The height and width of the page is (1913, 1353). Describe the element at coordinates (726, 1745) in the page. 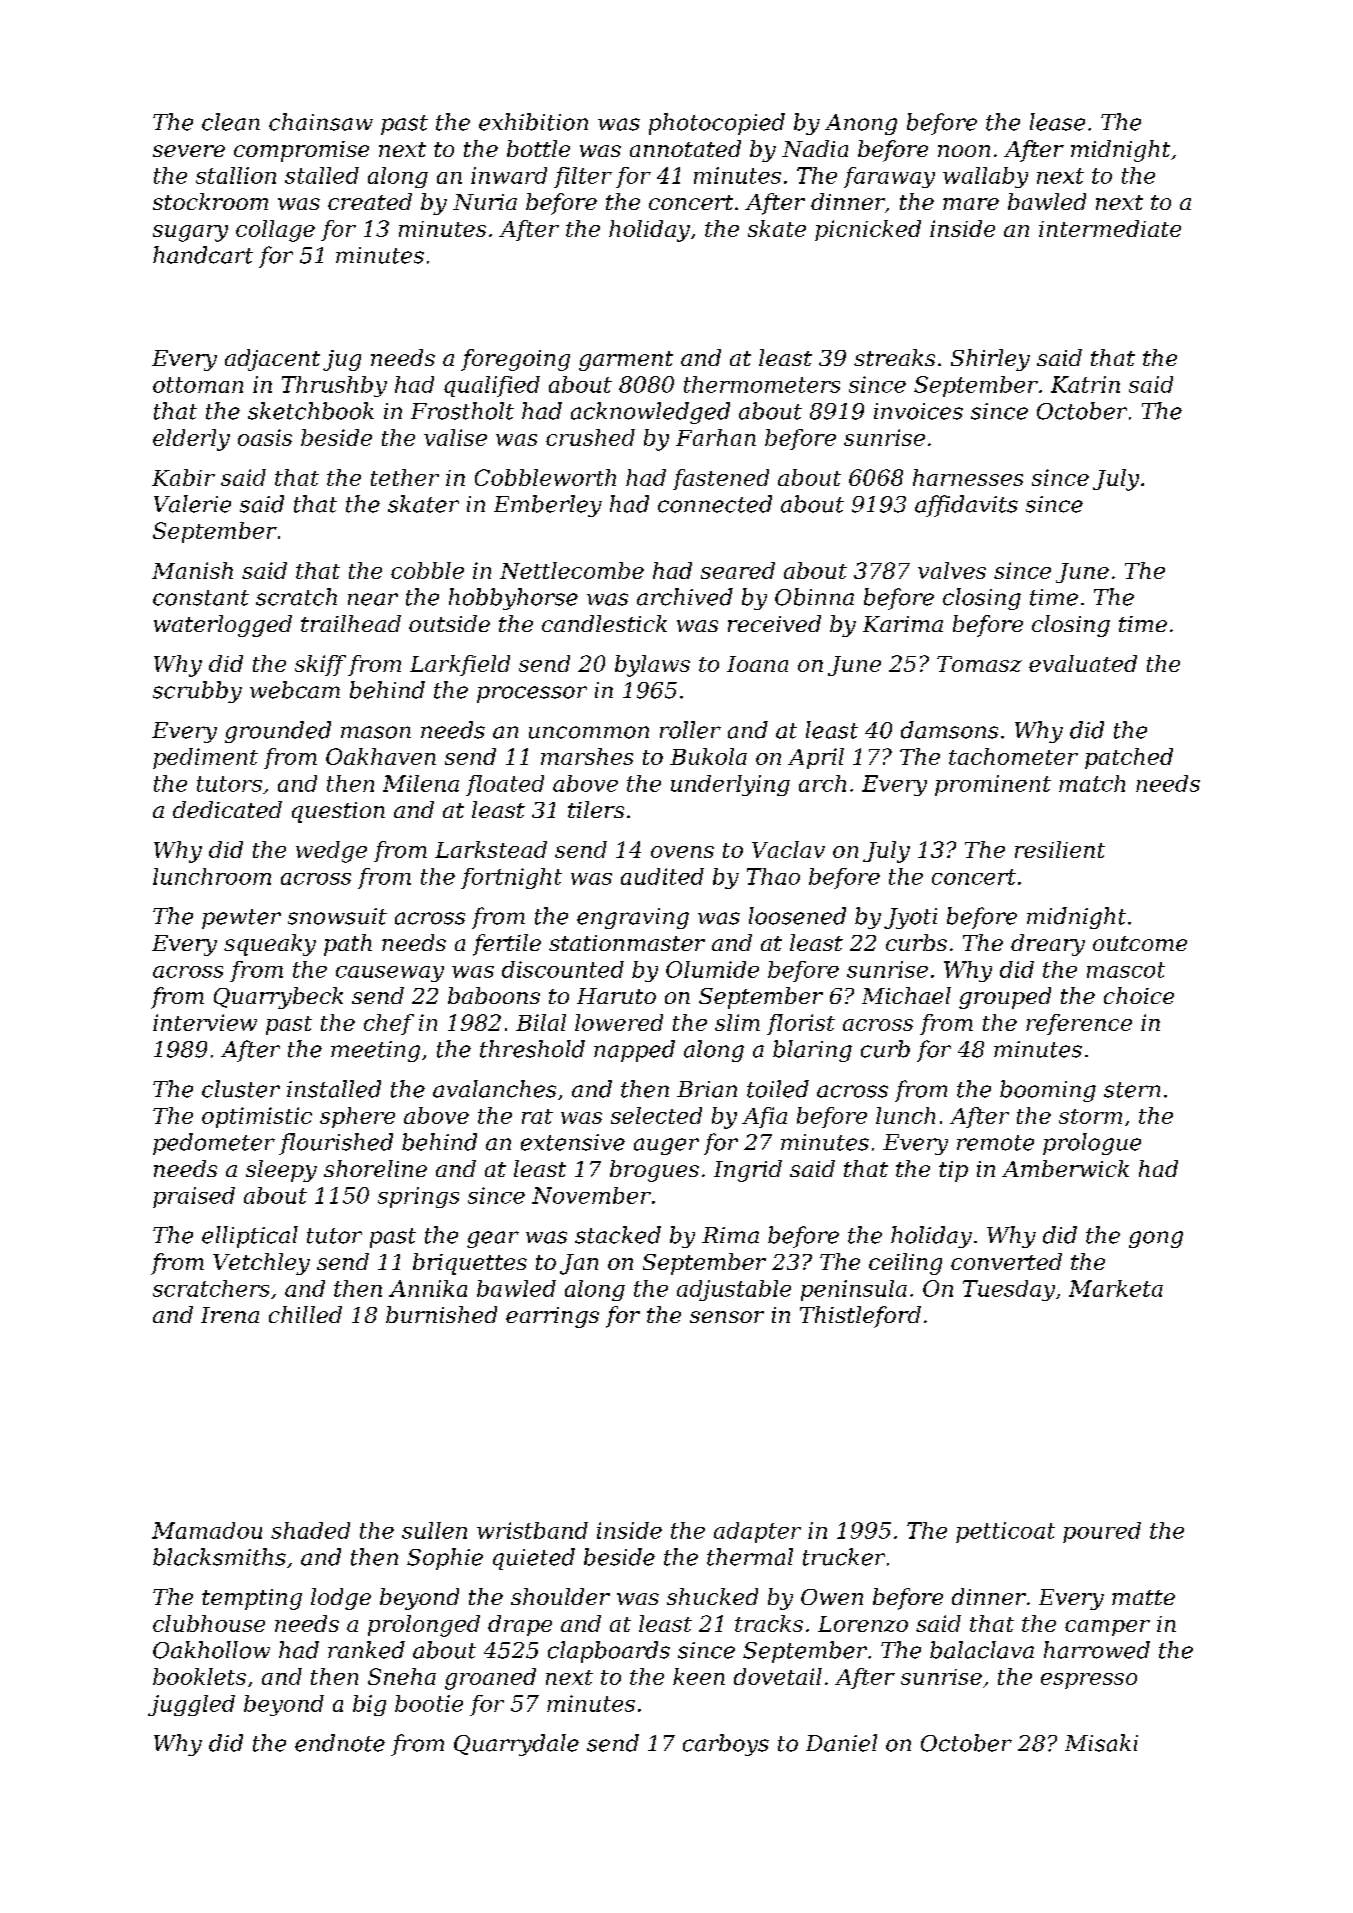

I see `carboys` at that location.
